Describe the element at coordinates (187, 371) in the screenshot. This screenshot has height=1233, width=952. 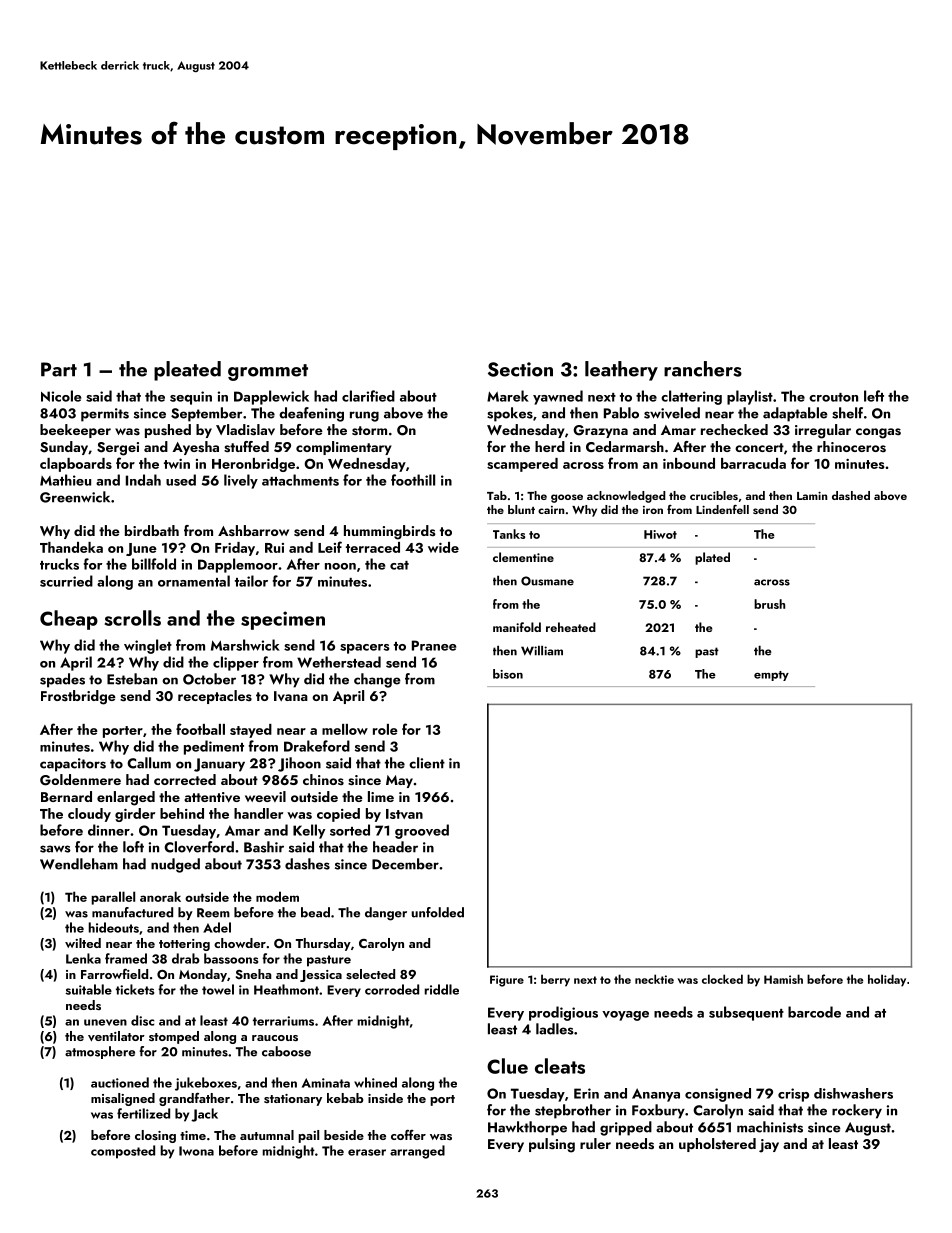
I see `pleated` at that location.
